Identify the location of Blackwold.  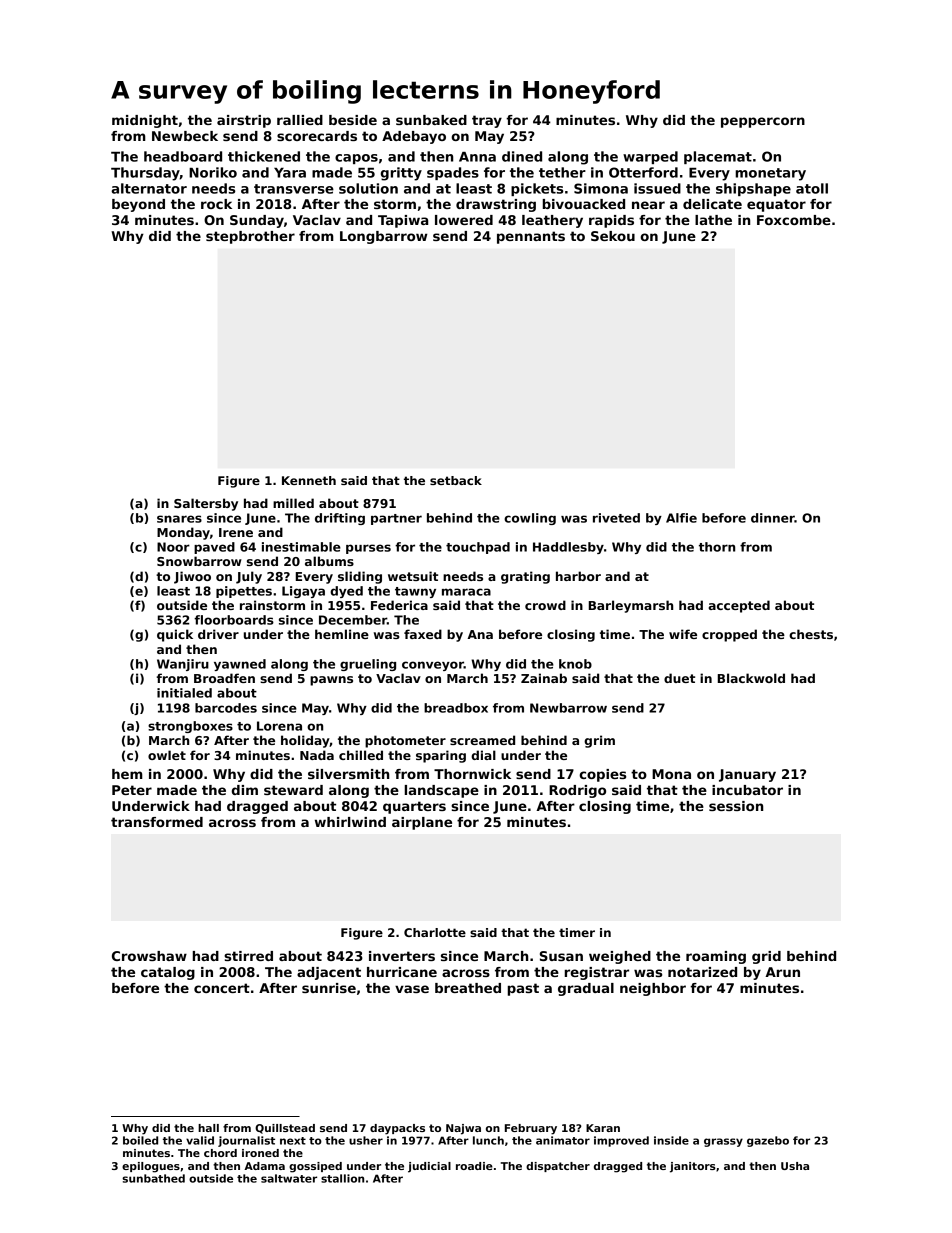
(751, 678).
